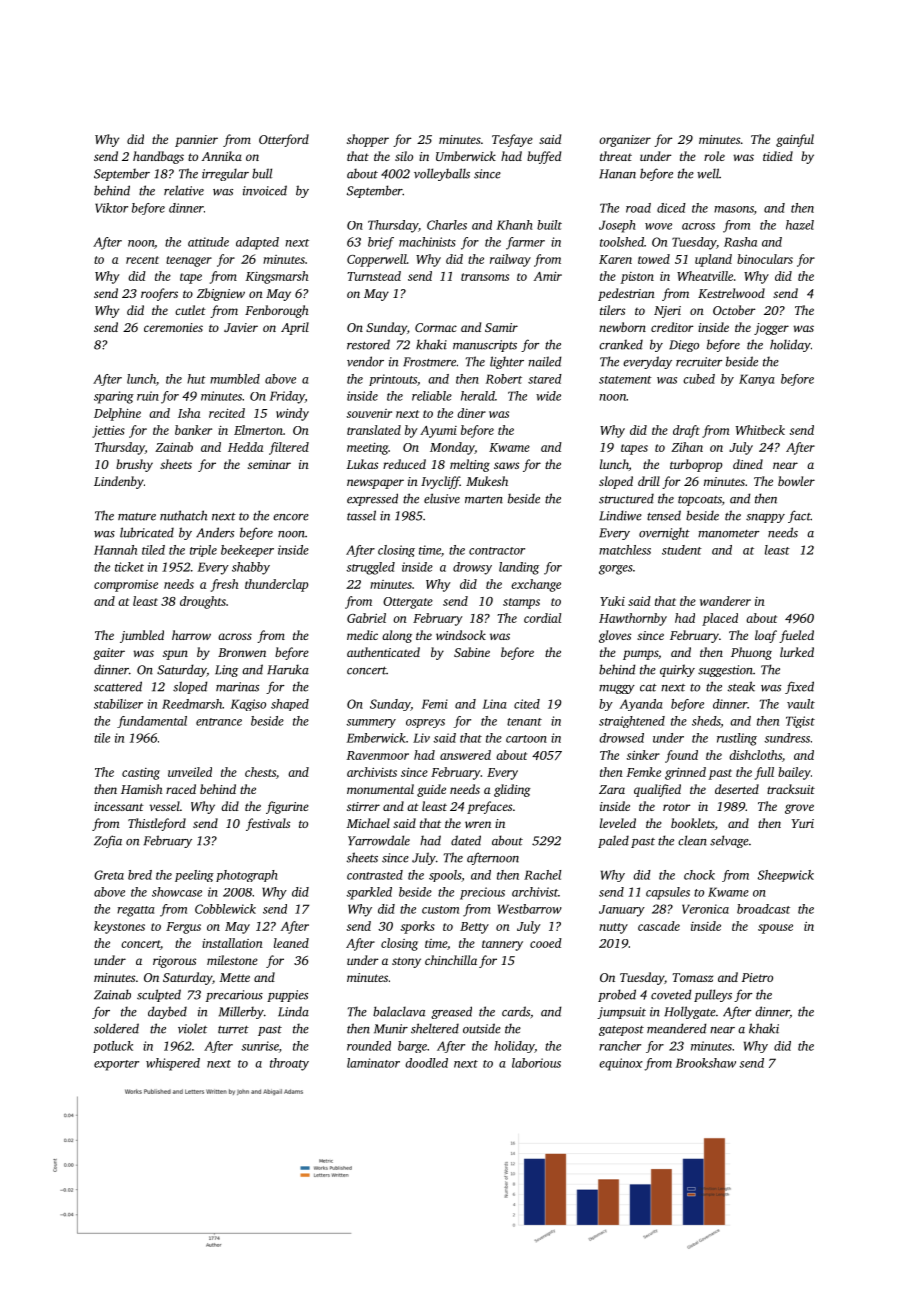 The width and height of the screenshot is (908, 1316). What do you see at coordinates (765, 259) in the screenshot?
I see `binoculars` at bounding box center [765, 259].
